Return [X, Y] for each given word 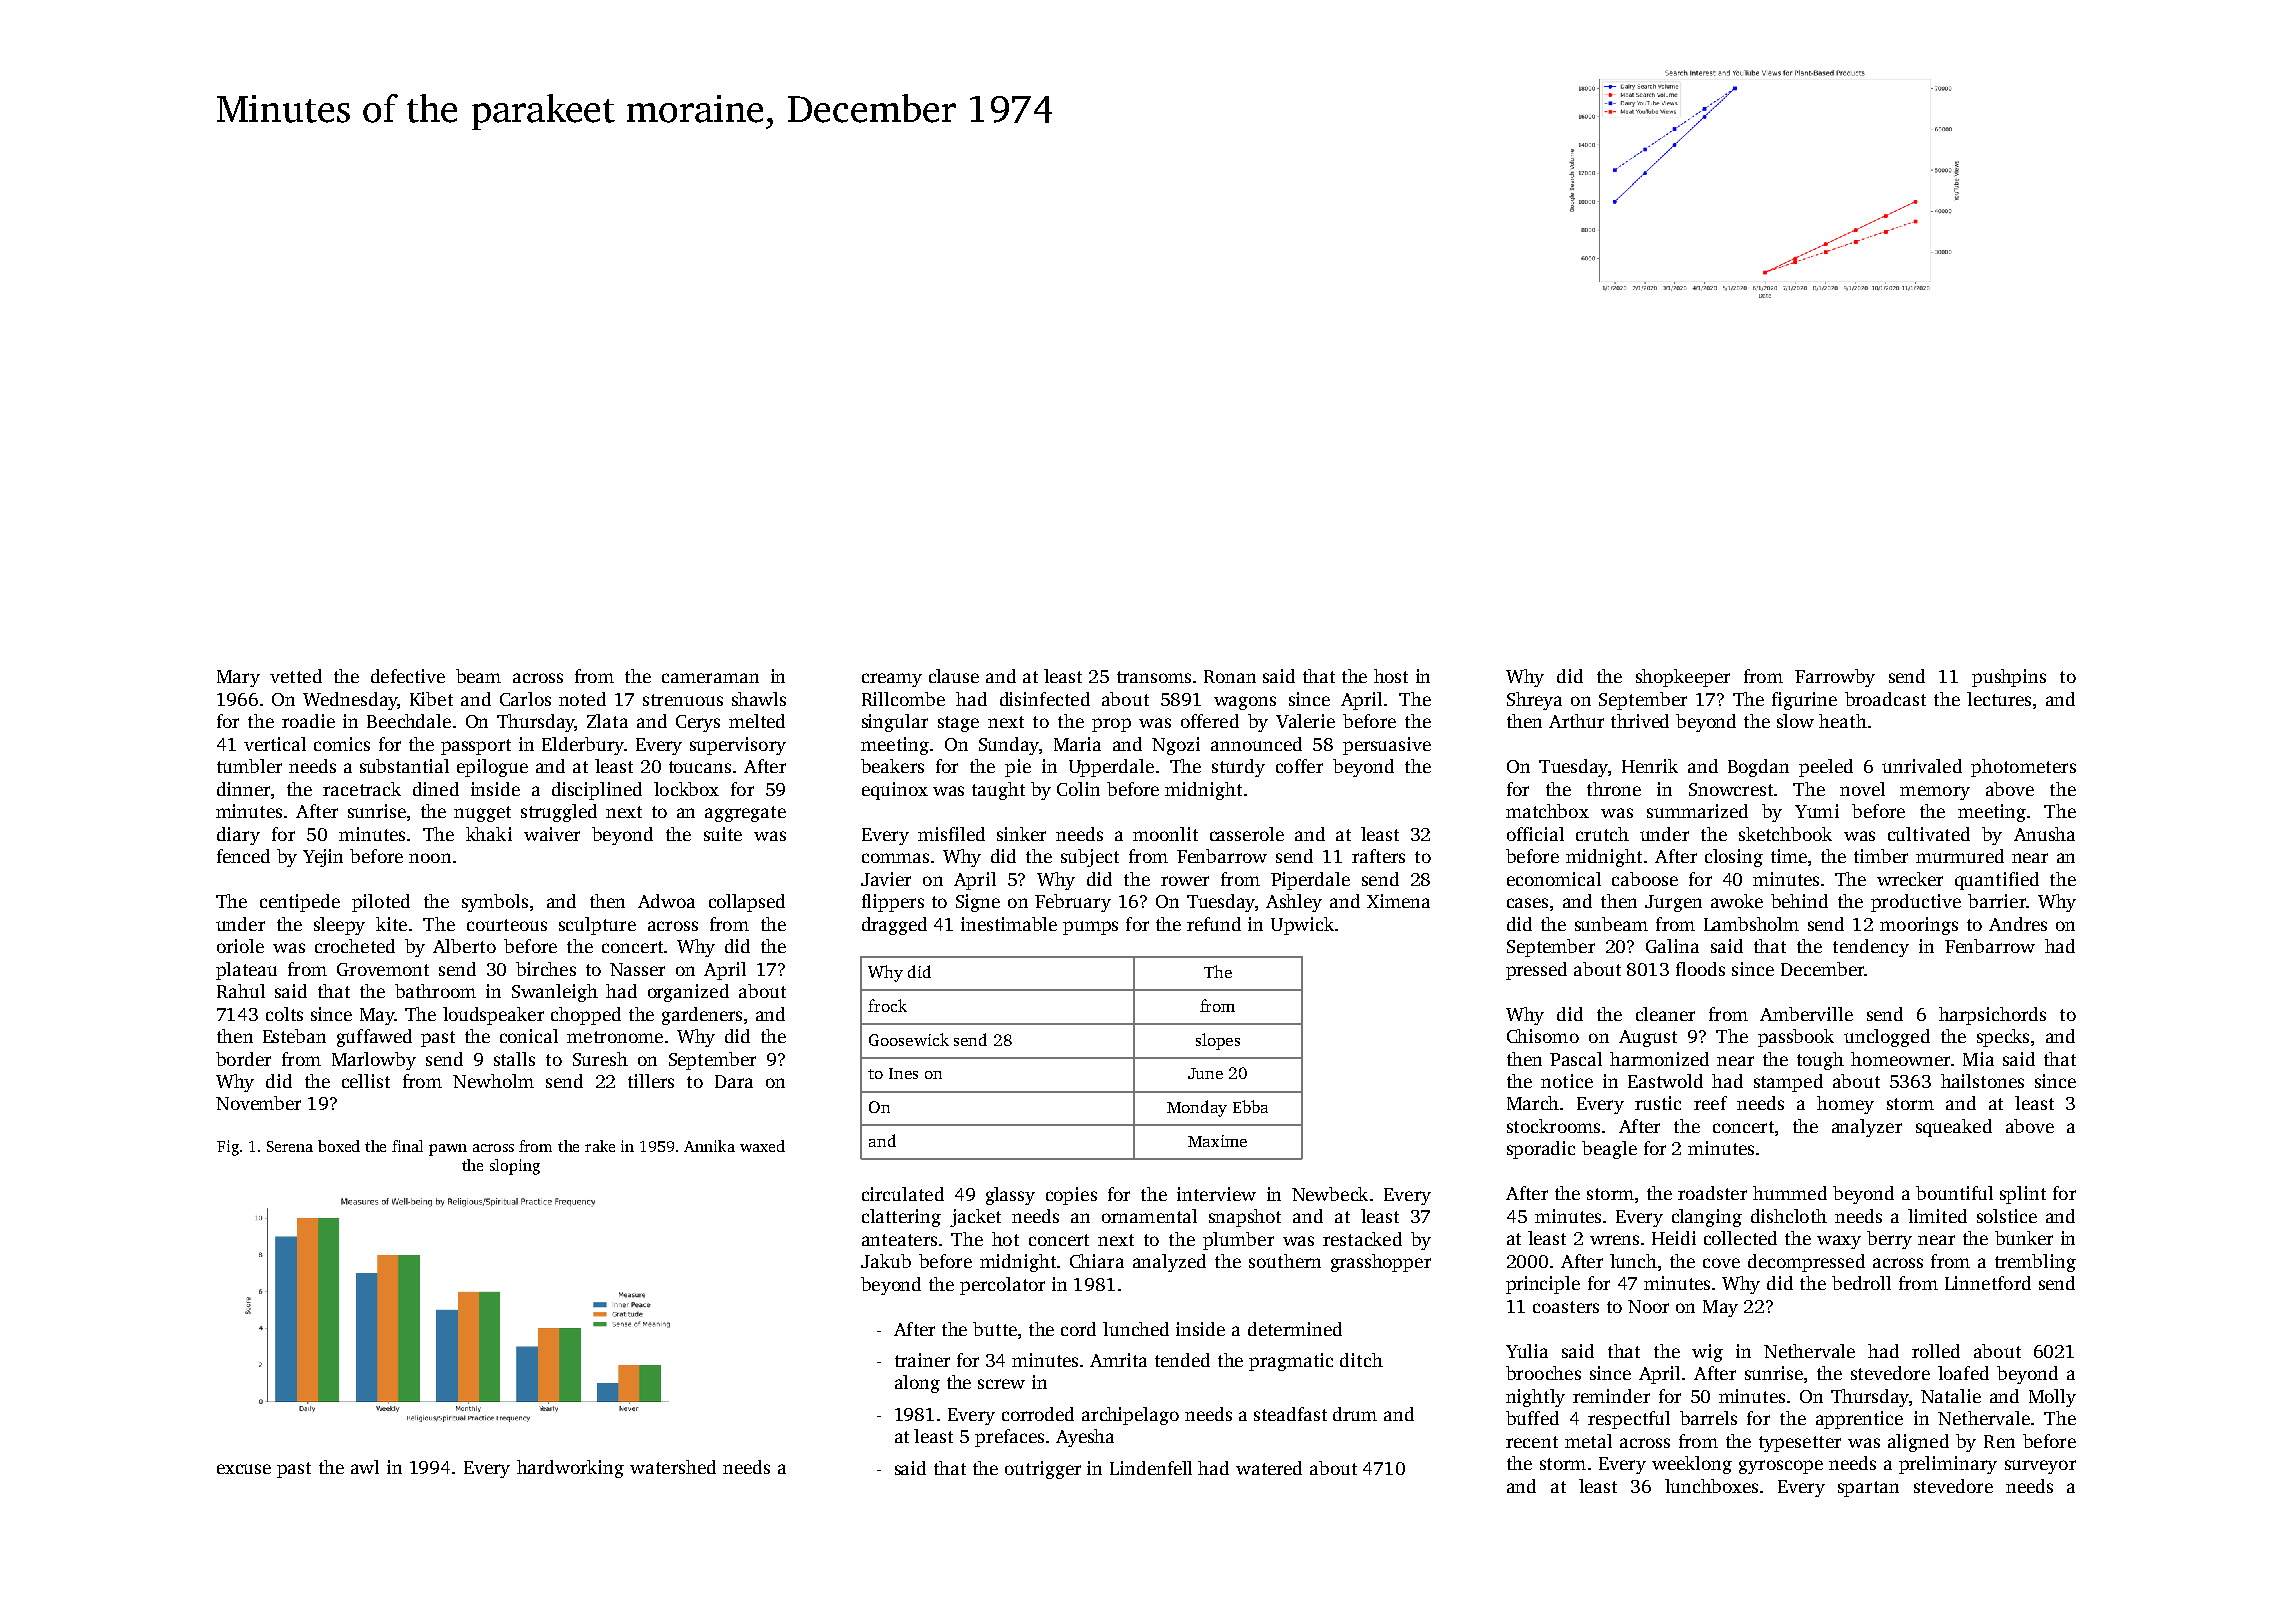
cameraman [710, 678]
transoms [1154, 677]
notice [1567, 1081]
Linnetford [1988, 1283]
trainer [922, 1360]
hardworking [570, 1469]
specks [2003, 1038]
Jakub [886, 1261]
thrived [1640, 721]
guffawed [374, 1038]
